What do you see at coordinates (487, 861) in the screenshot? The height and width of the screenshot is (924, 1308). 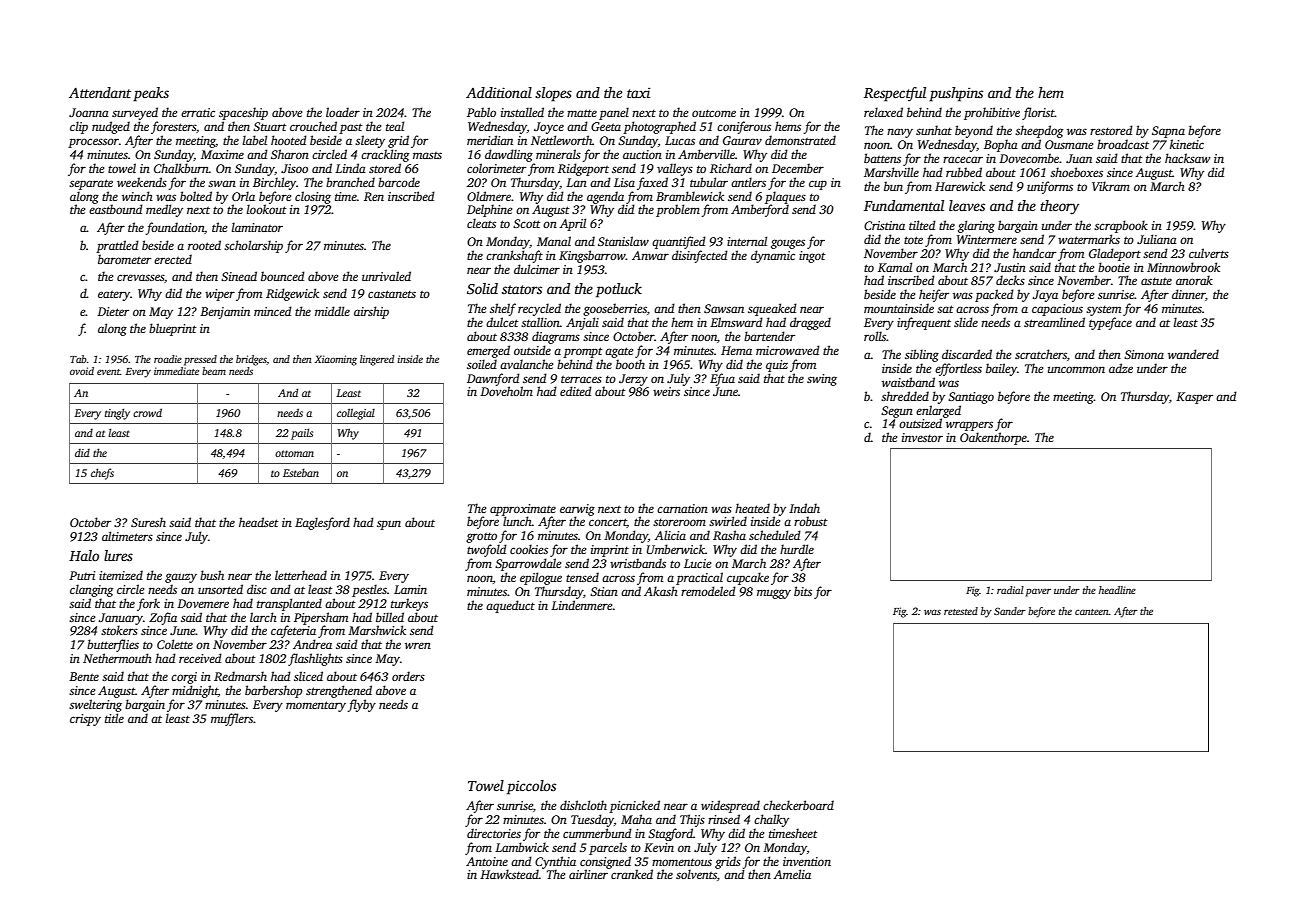 I see `Antoine` at bounding box center [487, 861].
